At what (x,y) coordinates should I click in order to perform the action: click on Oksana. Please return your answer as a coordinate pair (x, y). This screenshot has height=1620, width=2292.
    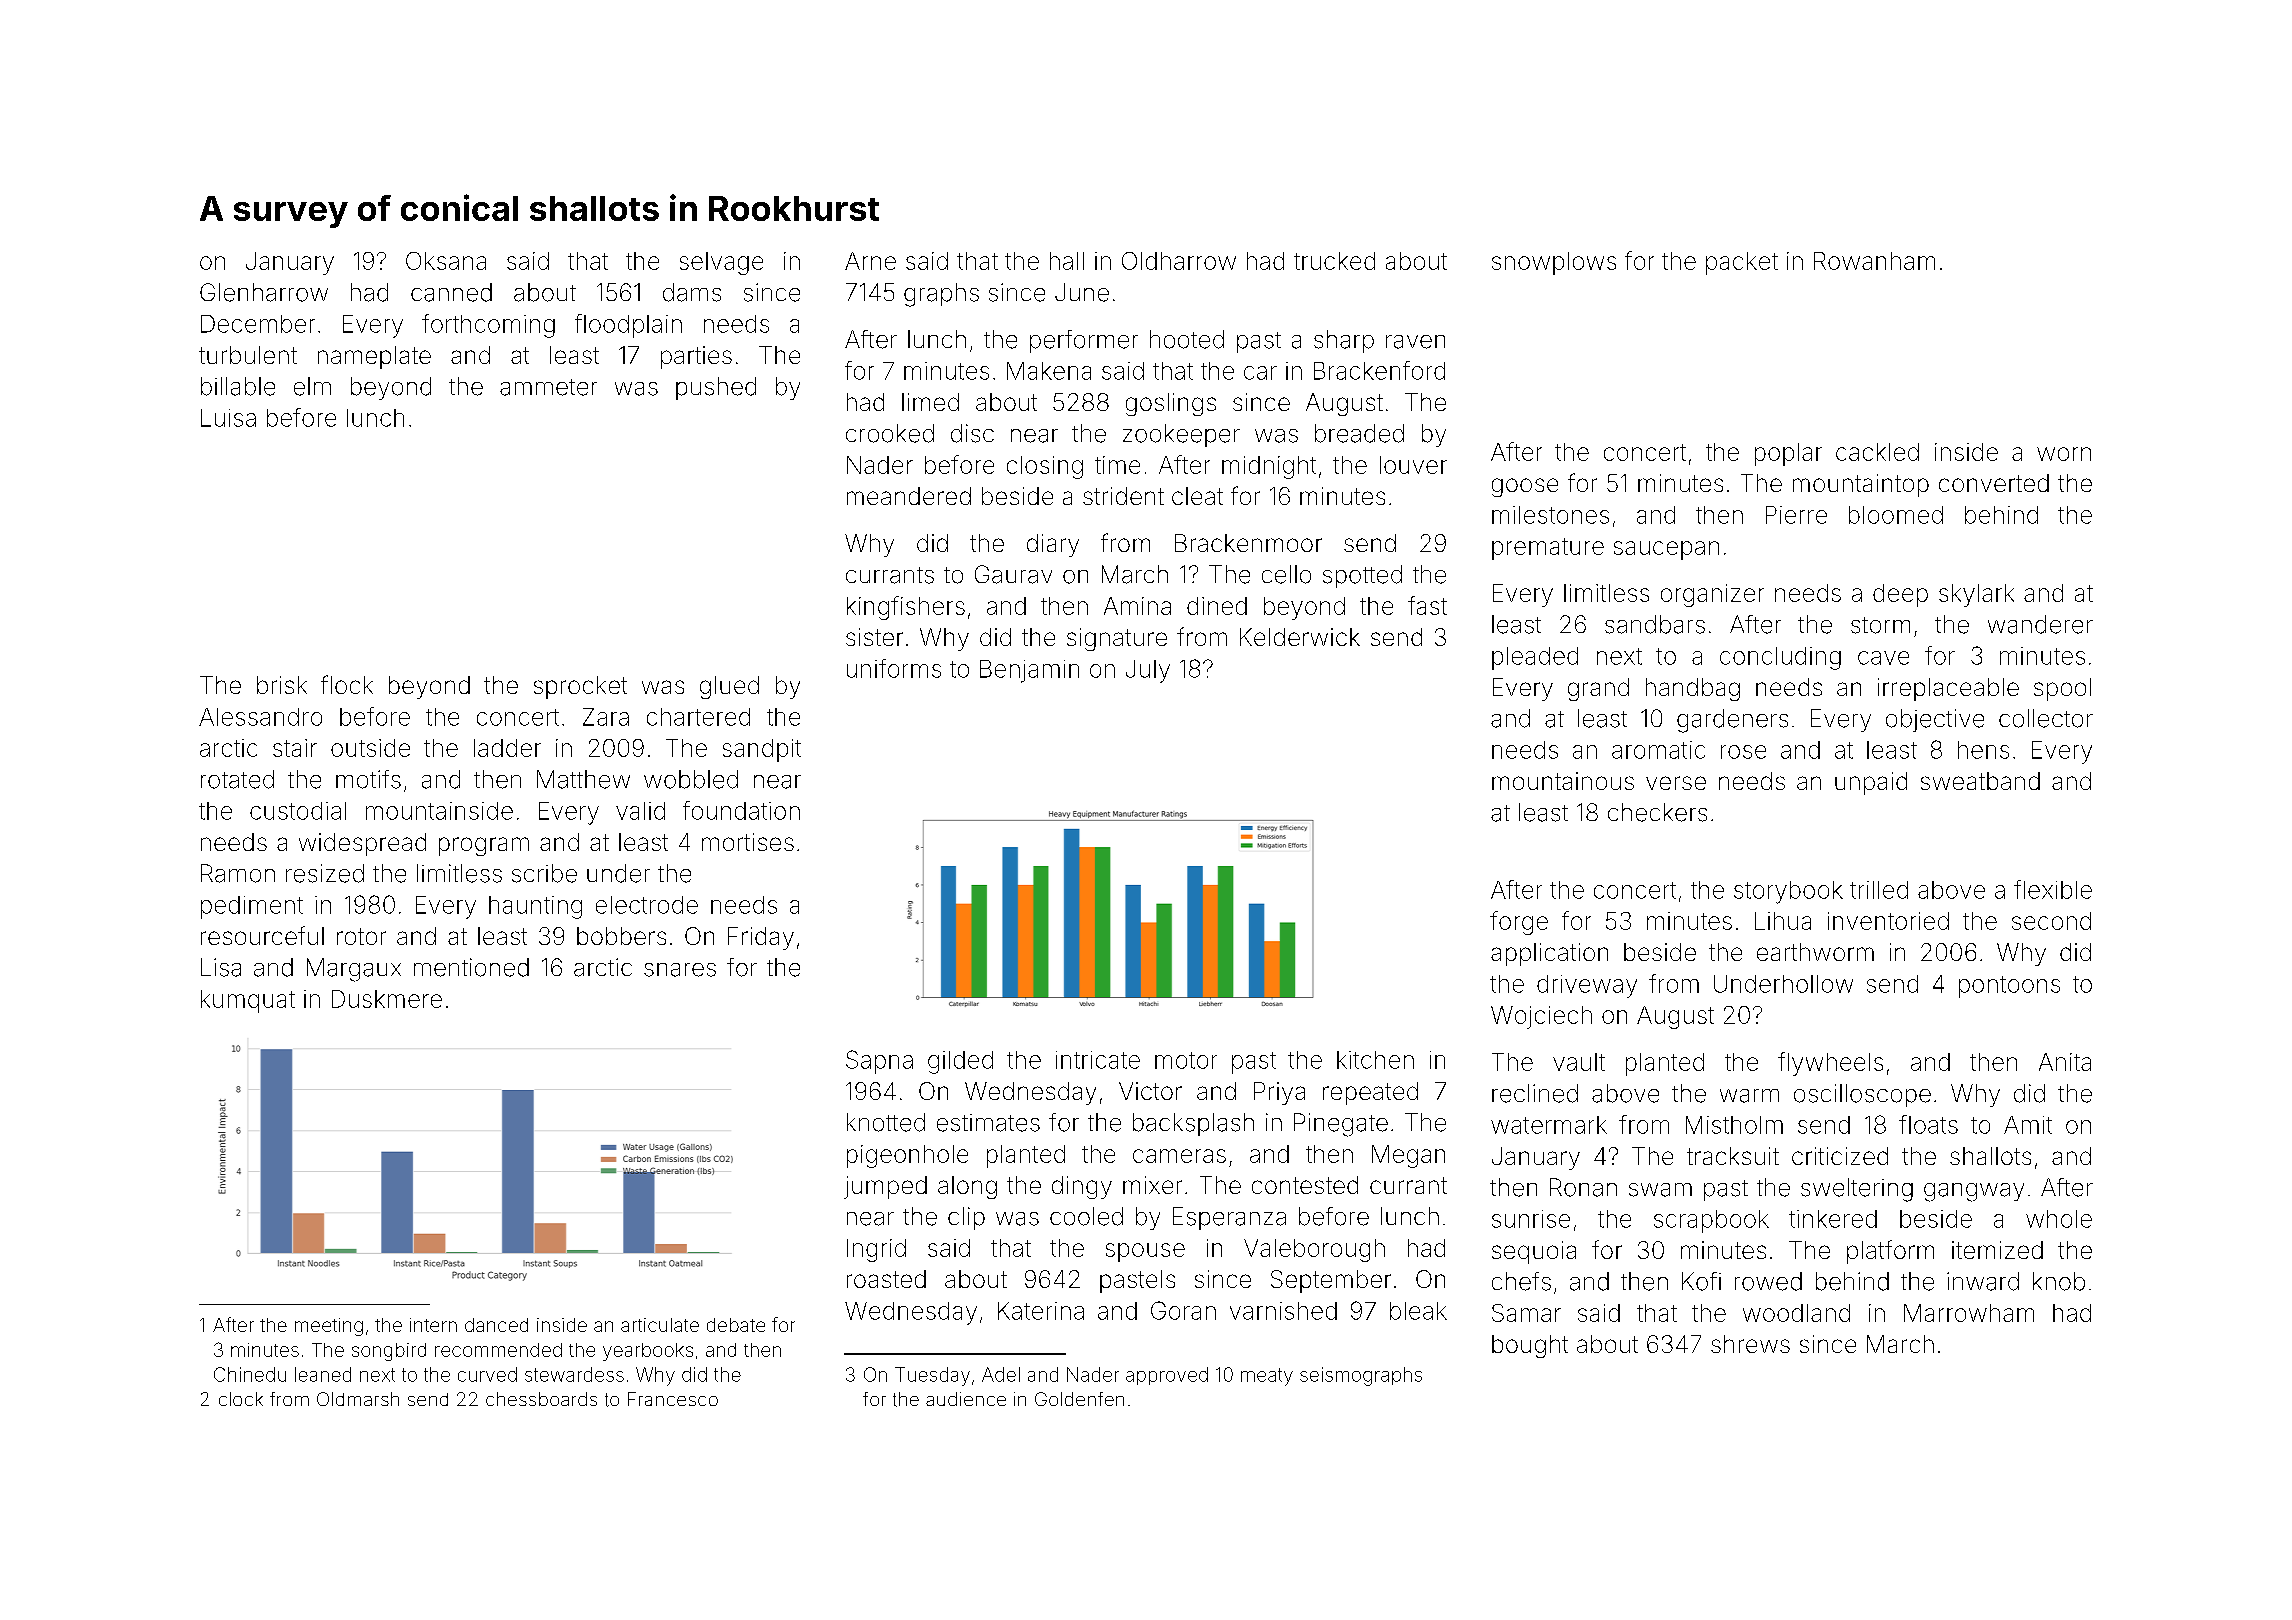
    Looking at the image, I should click on (446, 261).
